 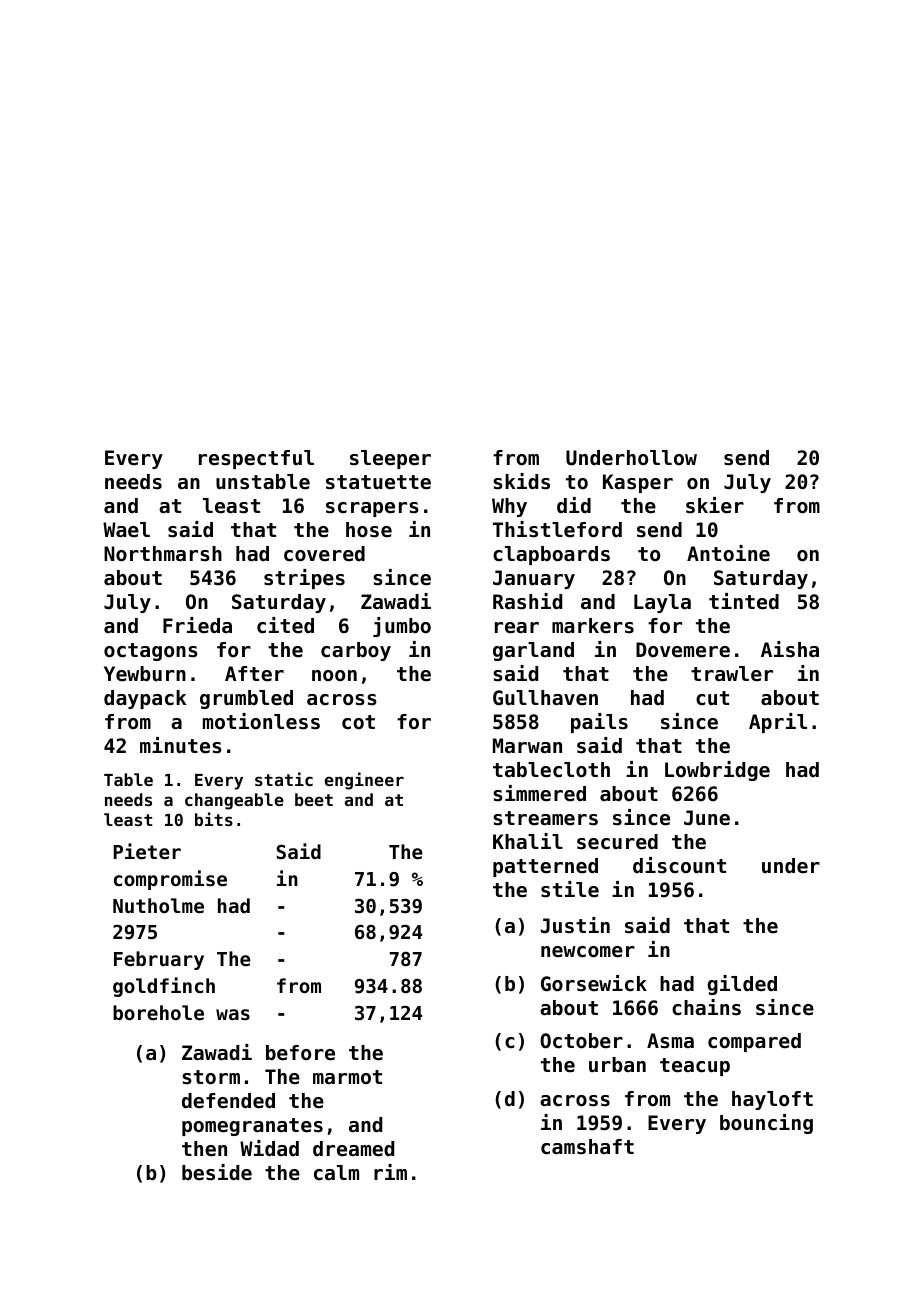 I want to click on covered, so click(x=324, y=554).
